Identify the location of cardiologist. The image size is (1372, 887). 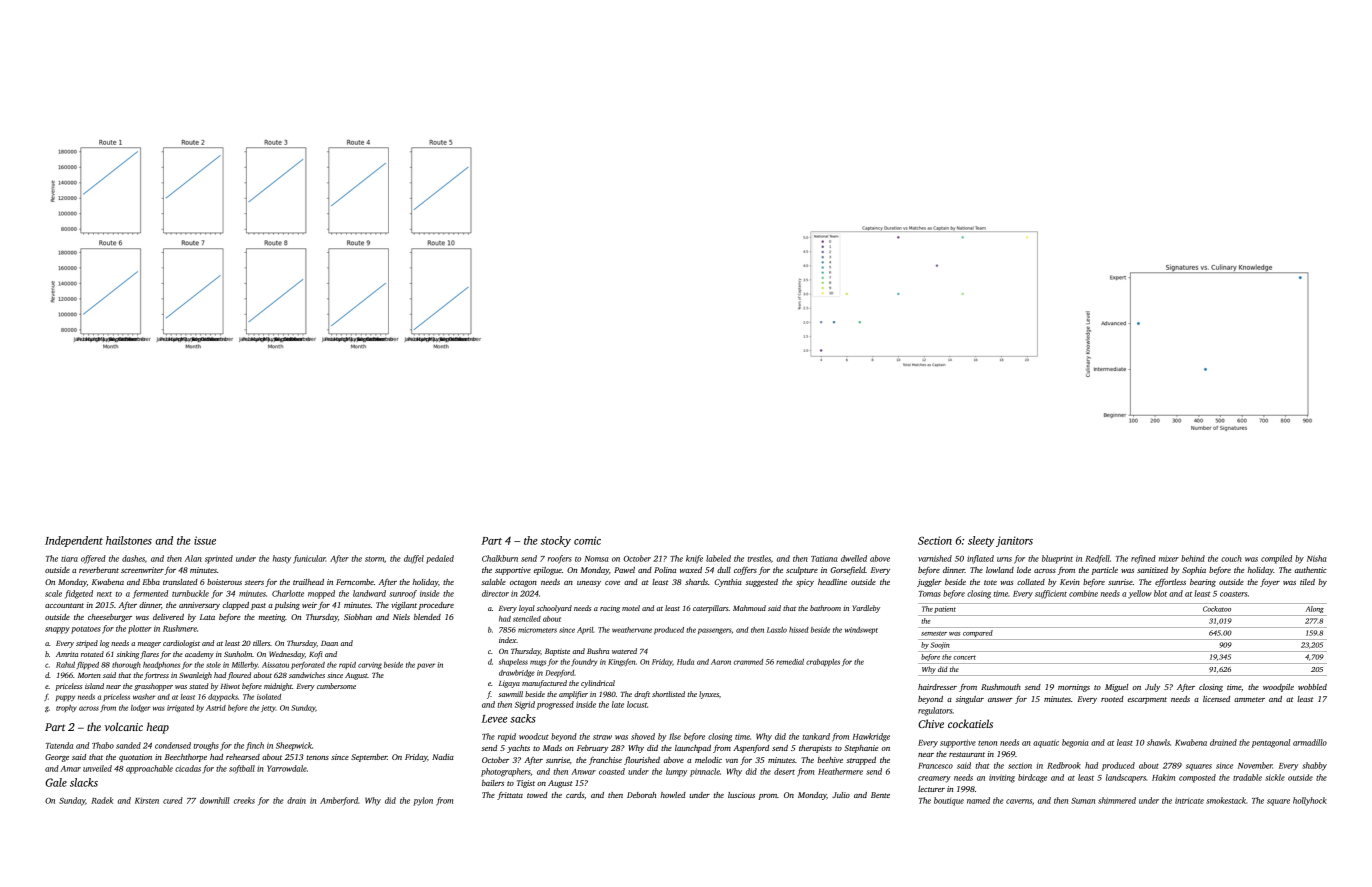
(181, 644).
